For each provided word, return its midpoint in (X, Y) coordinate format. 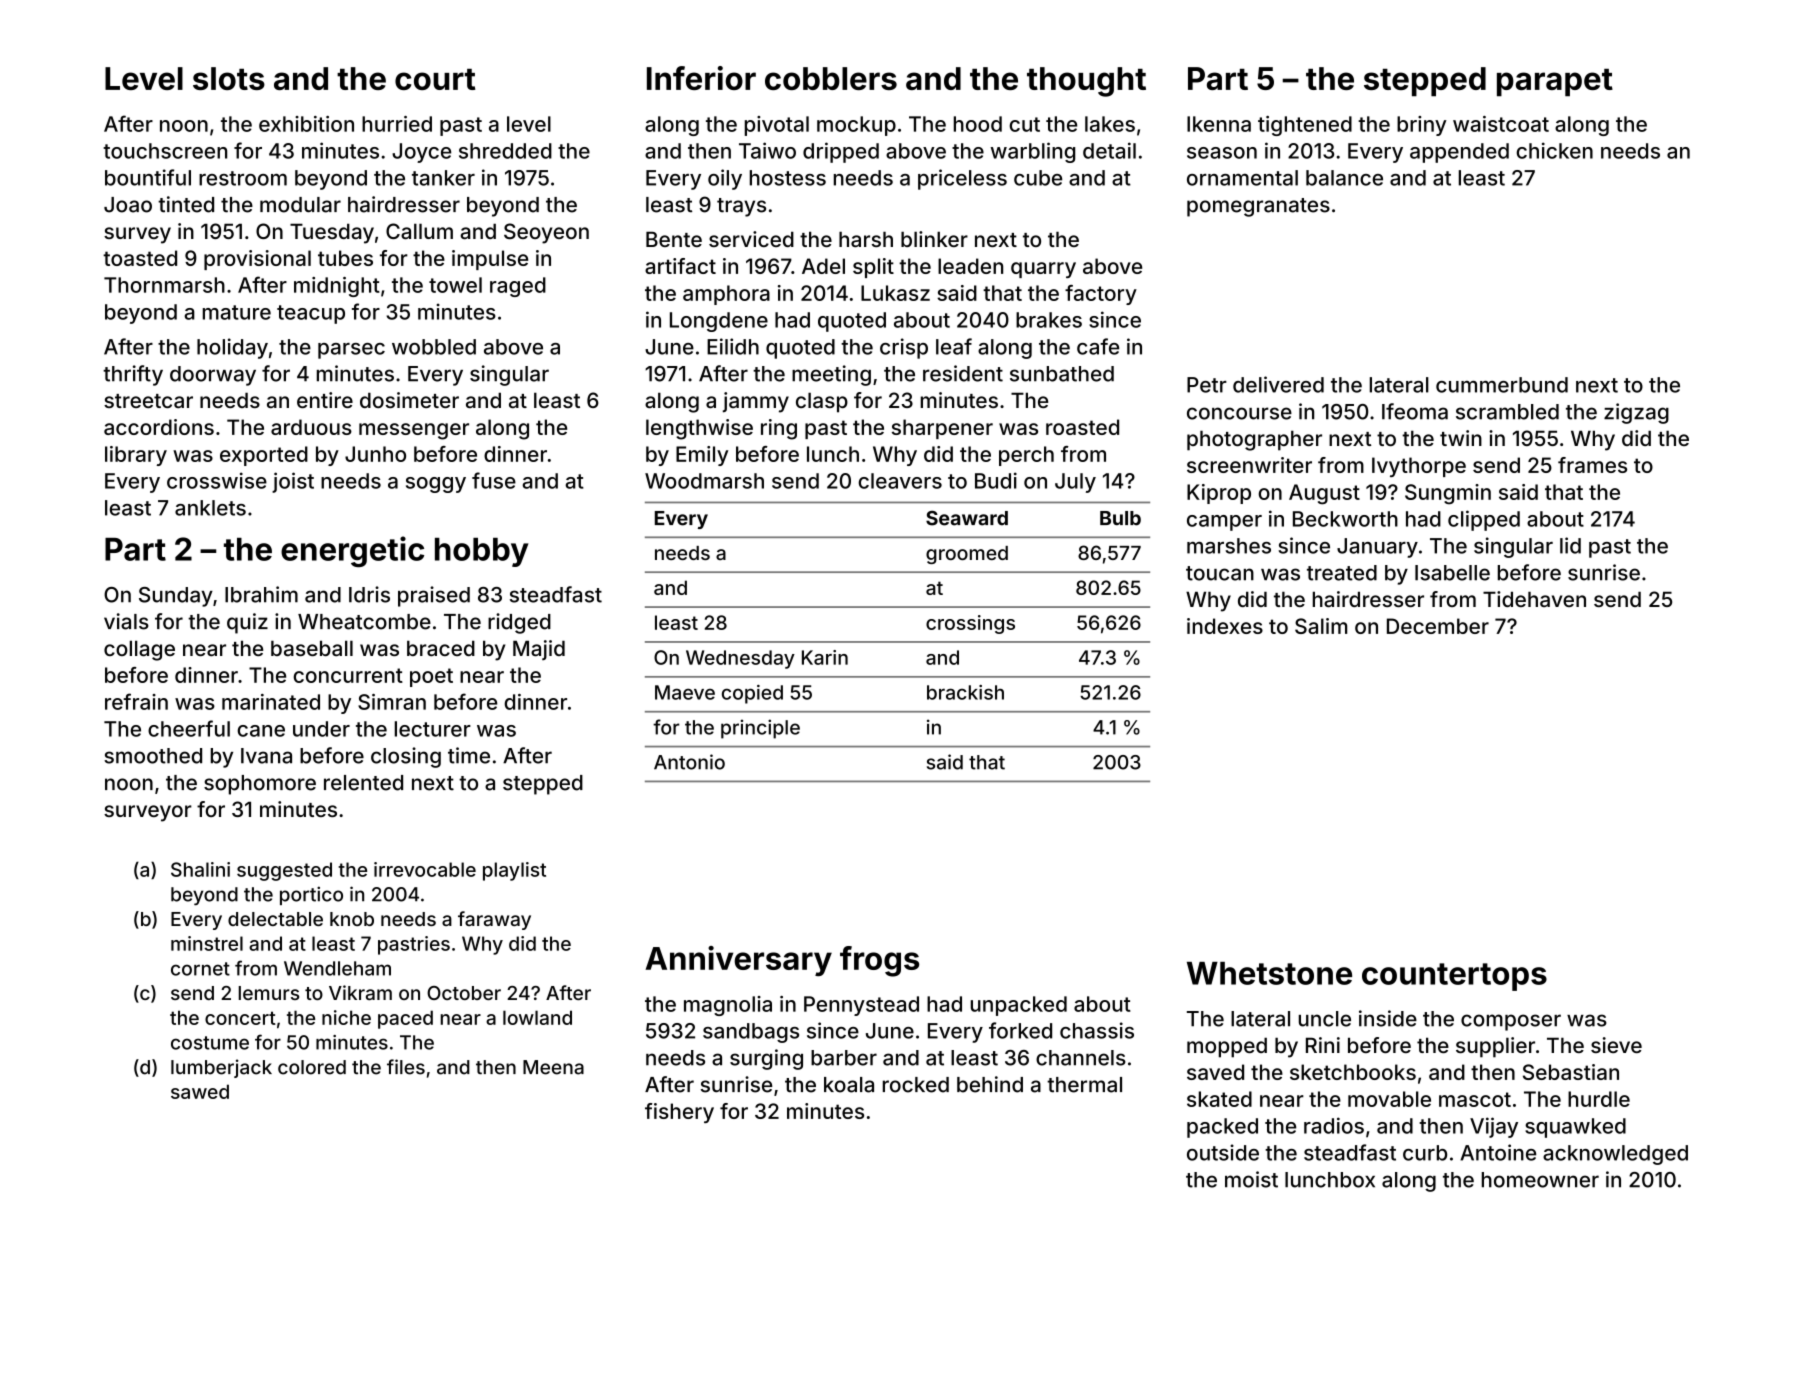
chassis (1097, 1030)
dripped (841, 152)
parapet (1555, 83)
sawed (200, 1091)
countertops (1454, 977)
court (435, 79)
